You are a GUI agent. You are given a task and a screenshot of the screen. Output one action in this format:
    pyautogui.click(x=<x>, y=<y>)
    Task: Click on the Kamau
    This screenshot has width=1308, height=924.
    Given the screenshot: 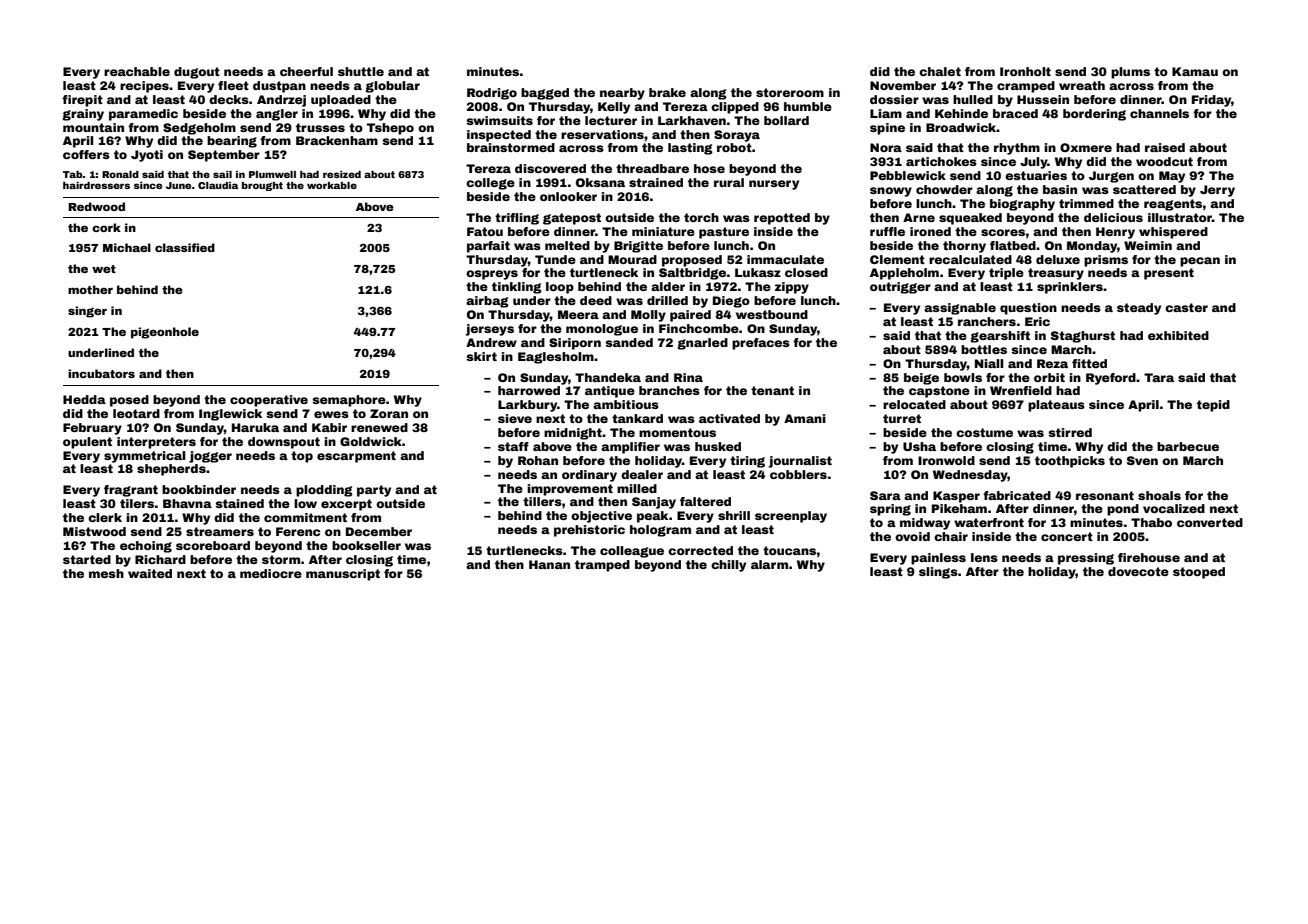 What is the action you would take?
    pyautogui.click(x=1195, y=71)
